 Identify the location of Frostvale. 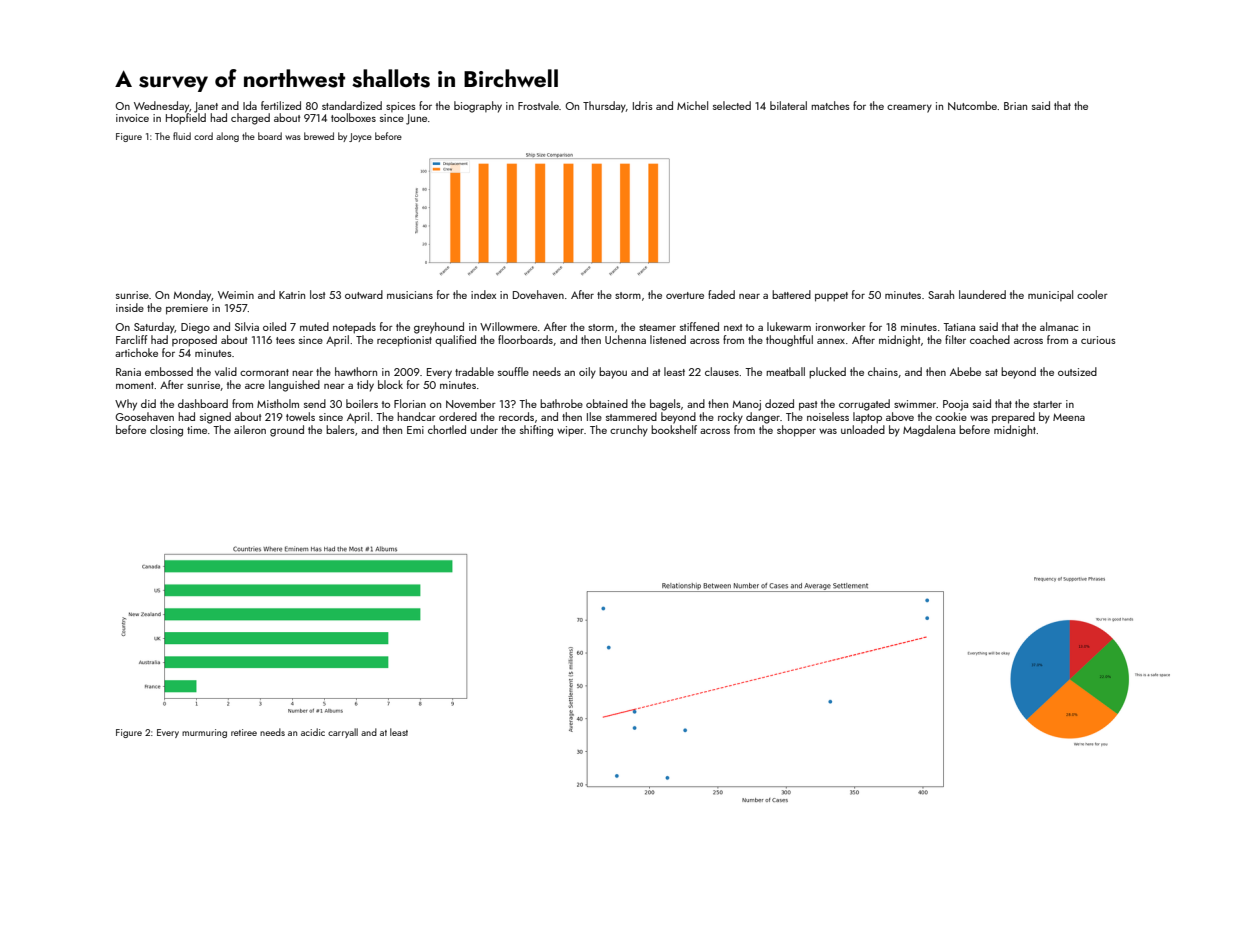
(538, 105).
